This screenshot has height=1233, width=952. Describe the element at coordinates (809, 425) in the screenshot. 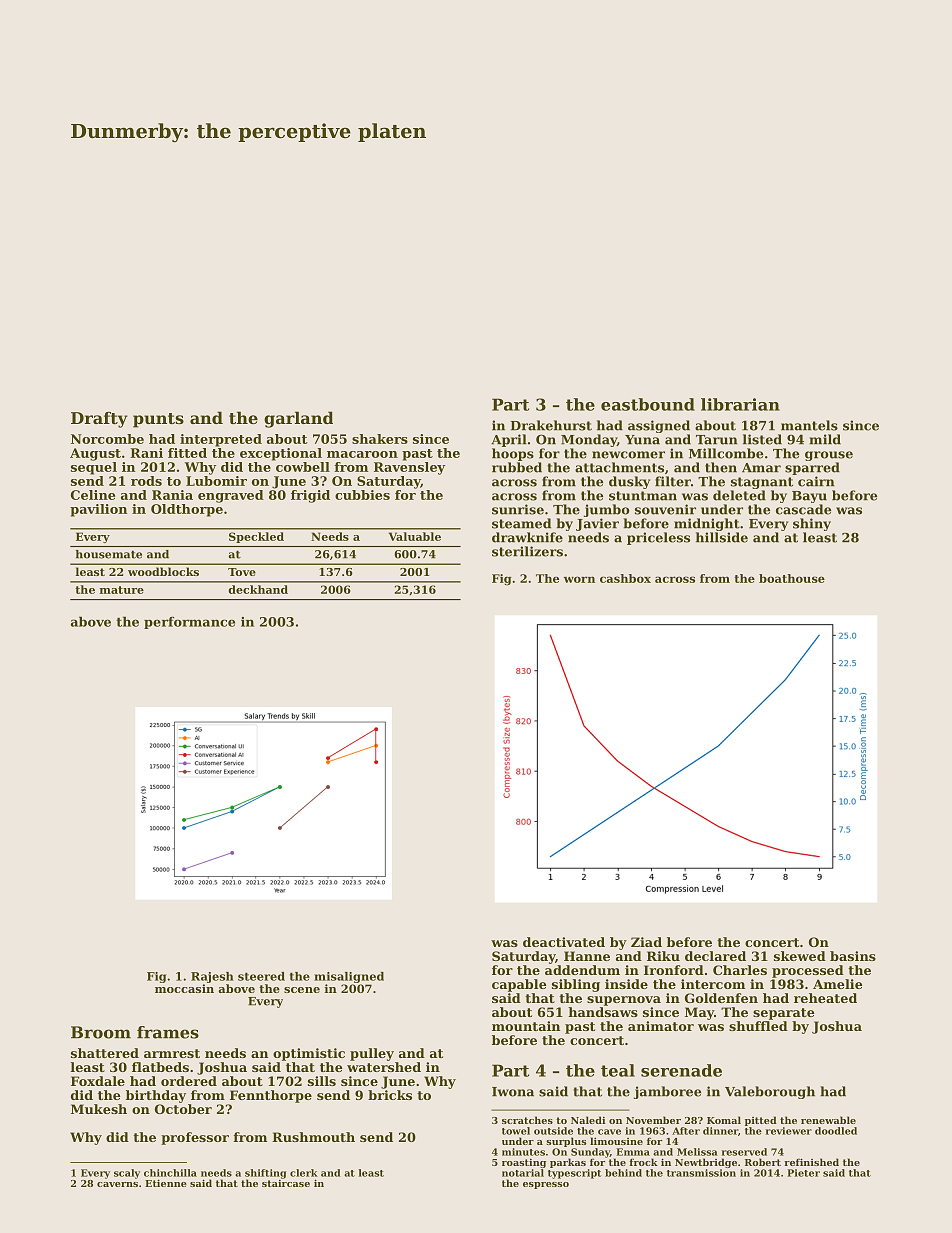

I see `mantels` at that location.
